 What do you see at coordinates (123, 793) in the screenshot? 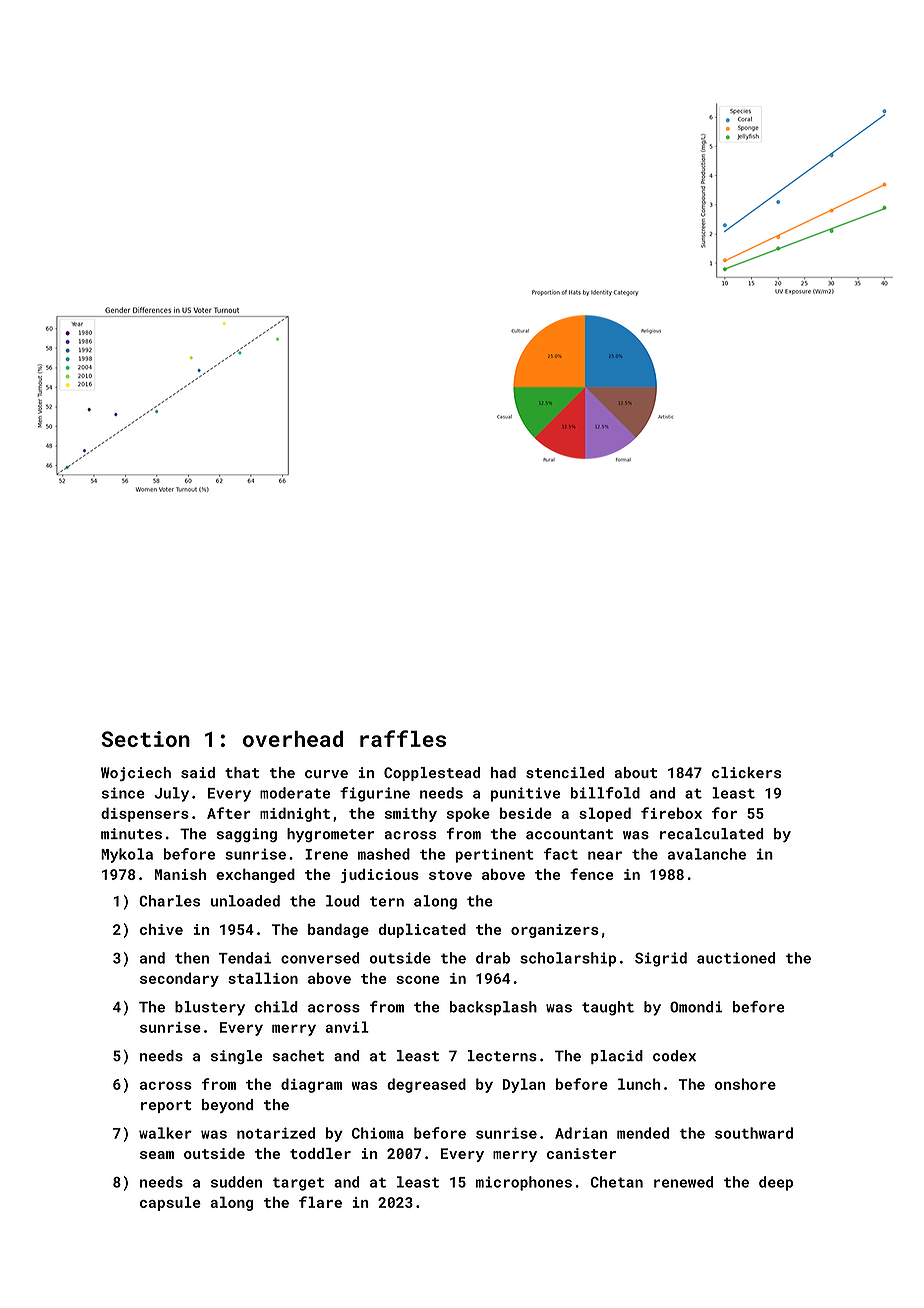
I see `since` at bounding box center [123, 793].
